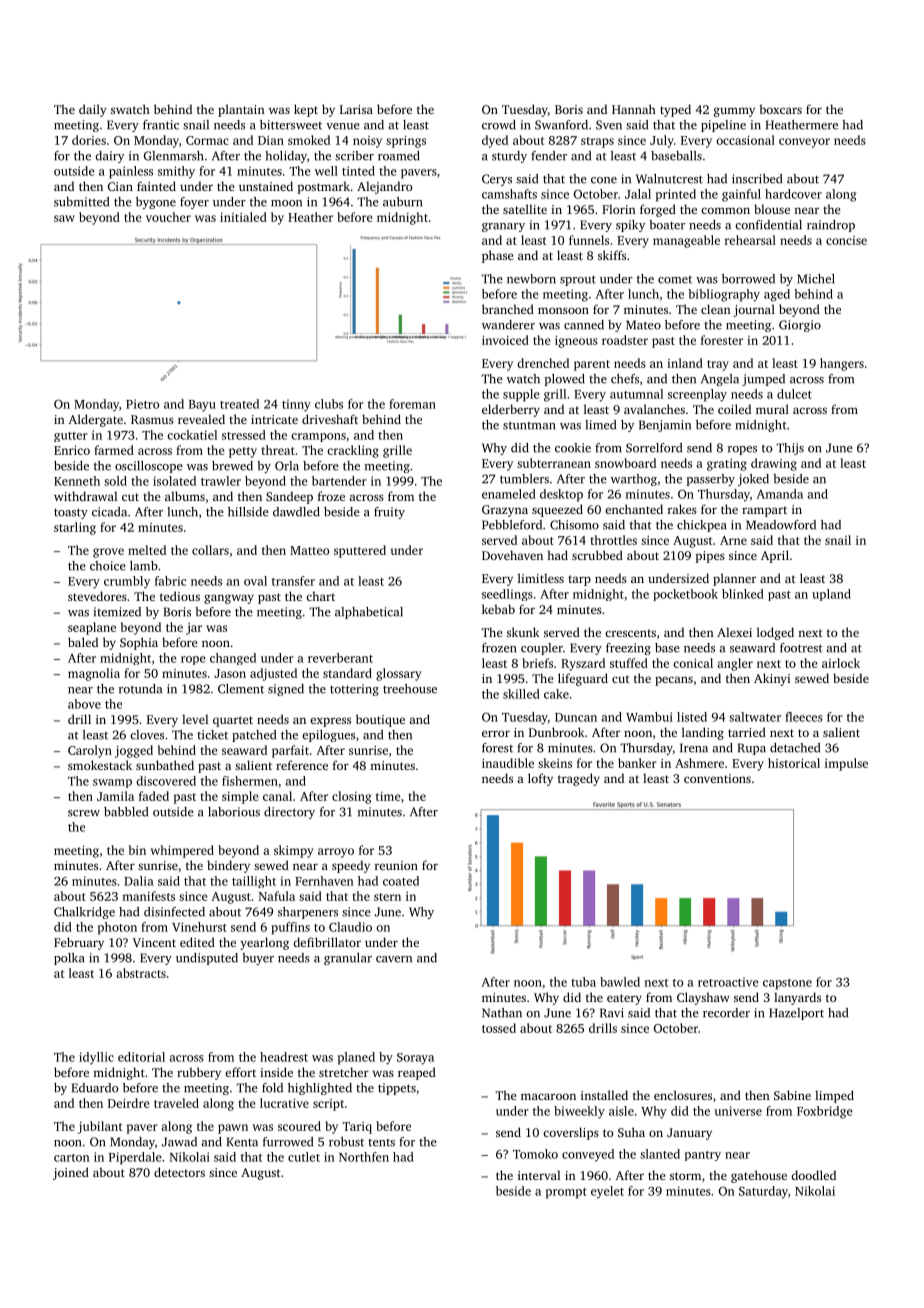 This document has width=924, height=1308. I want to click on Eduardo, so click(95, 1088).
